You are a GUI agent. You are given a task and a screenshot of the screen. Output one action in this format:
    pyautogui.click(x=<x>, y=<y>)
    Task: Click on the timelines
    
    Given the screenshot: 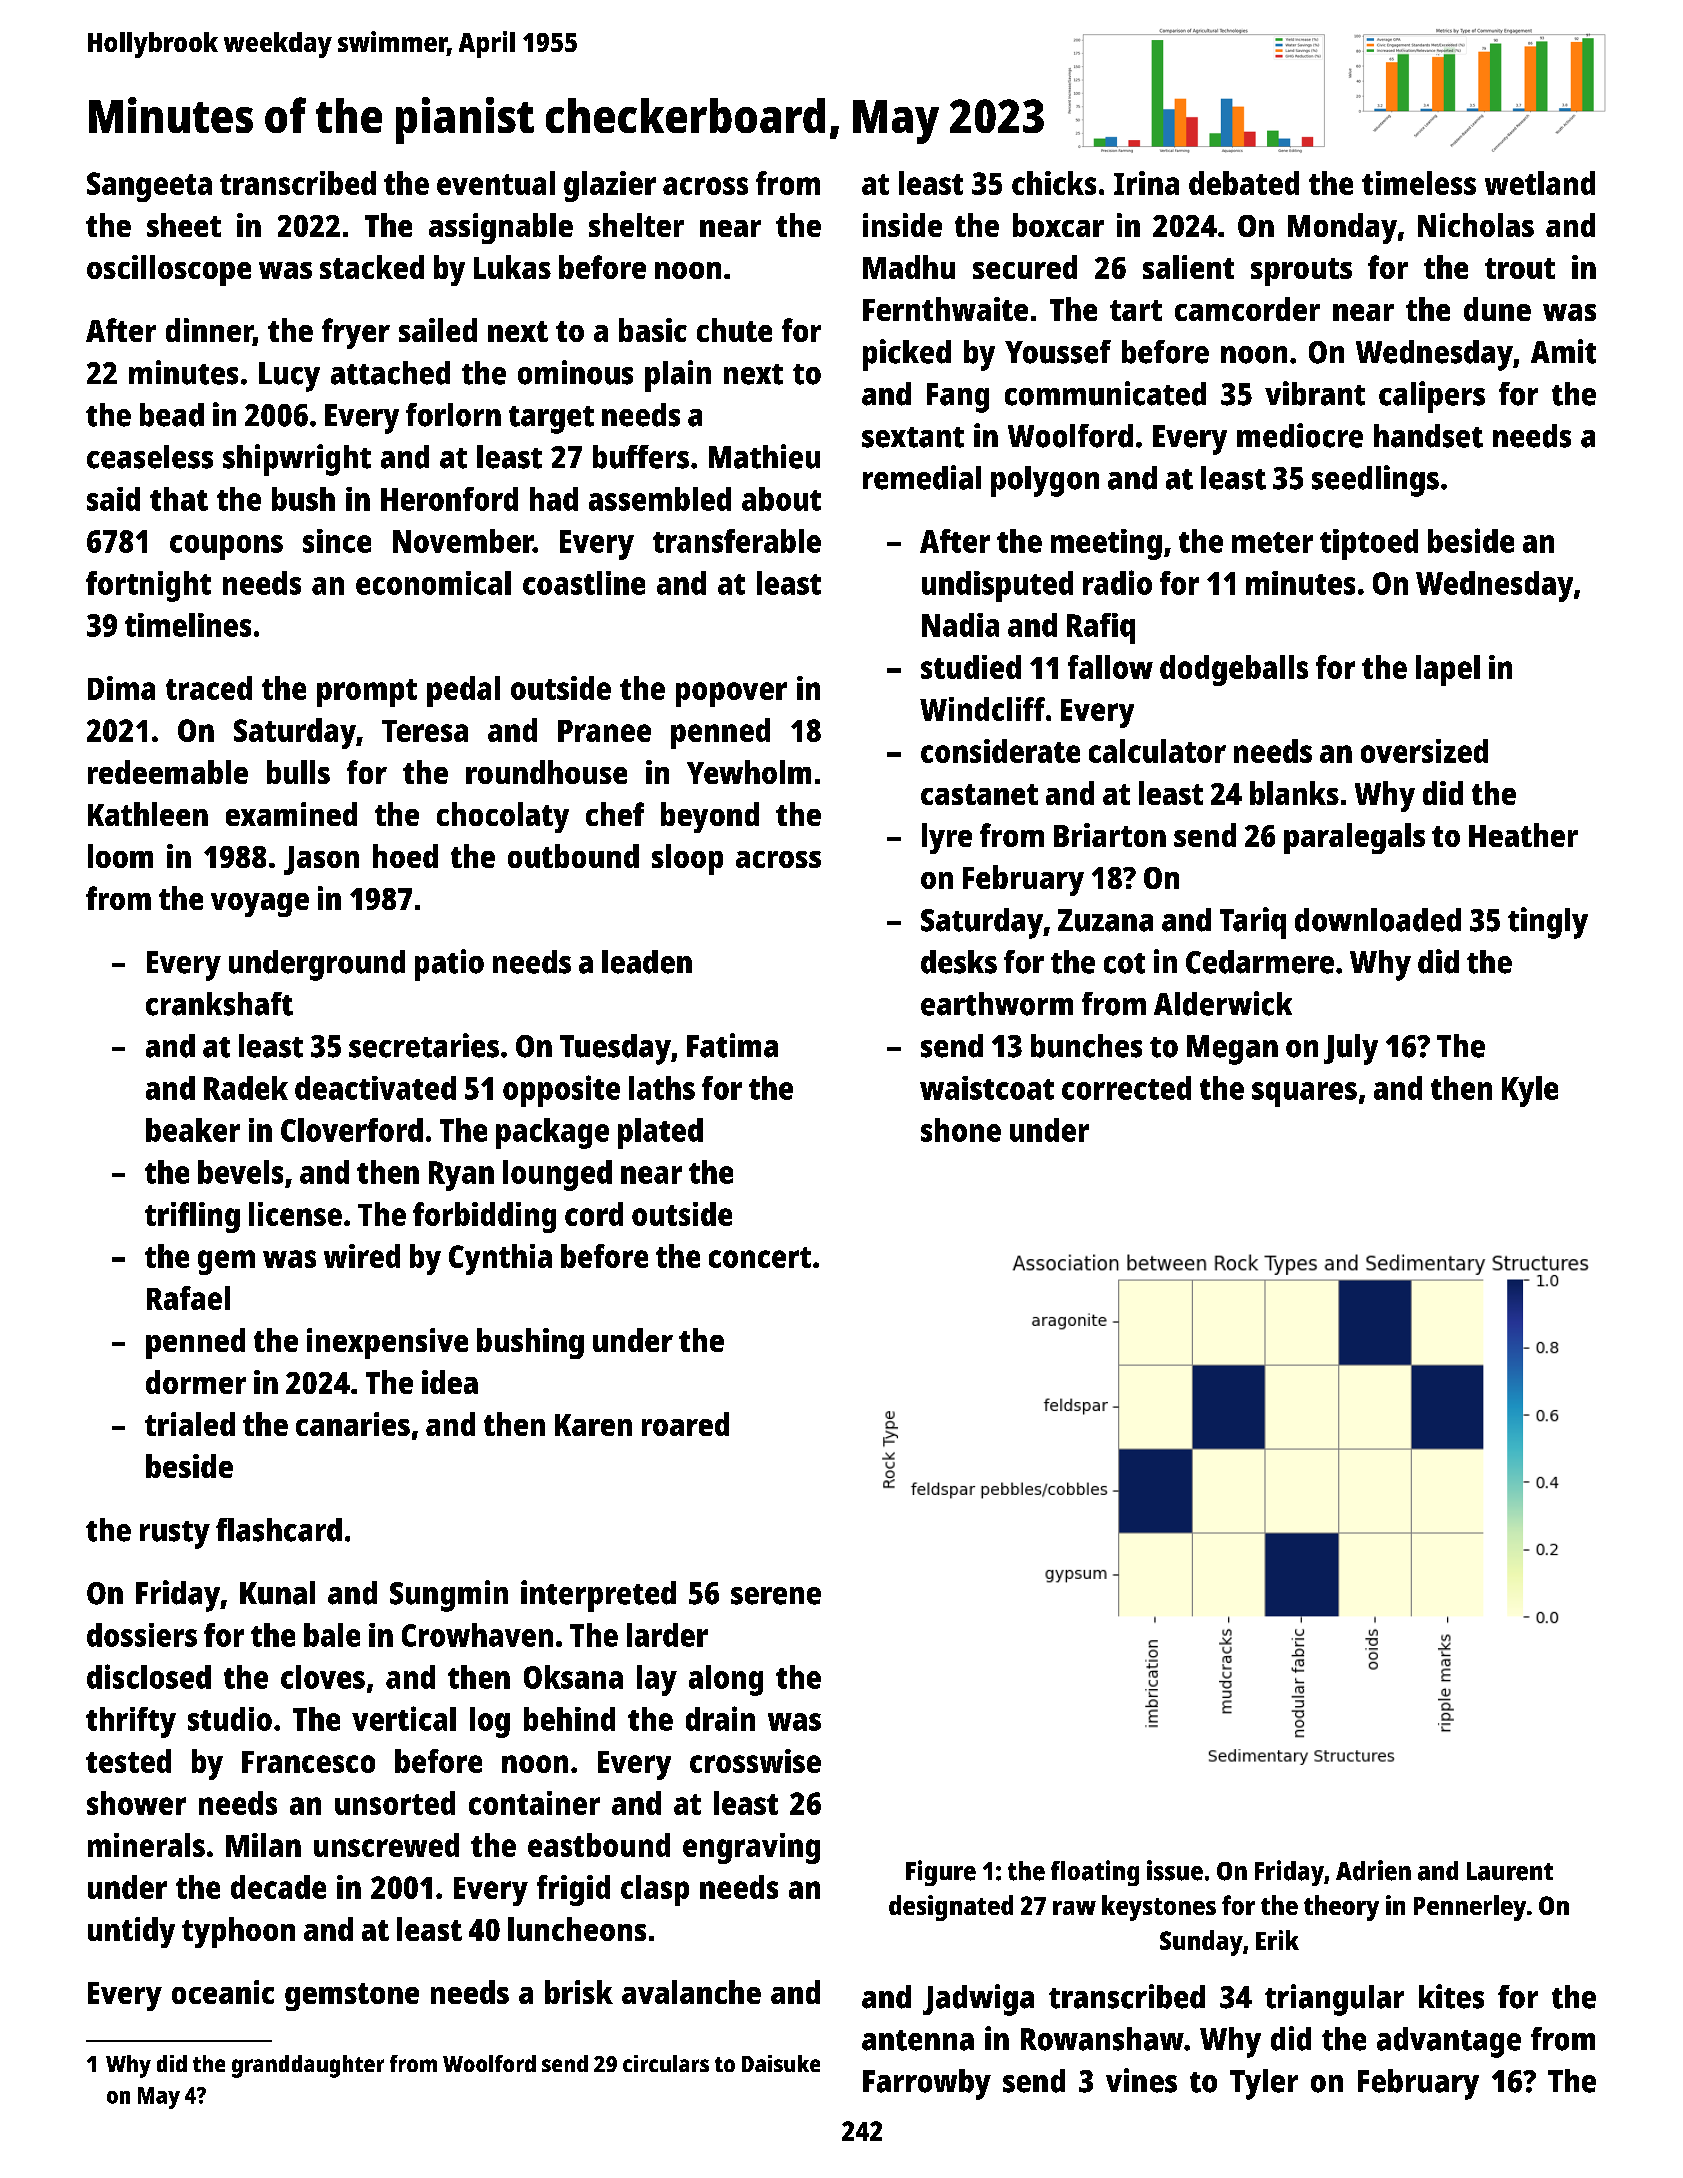 What is the action you would take?
    pyautogui.click(x=188, y=625)
